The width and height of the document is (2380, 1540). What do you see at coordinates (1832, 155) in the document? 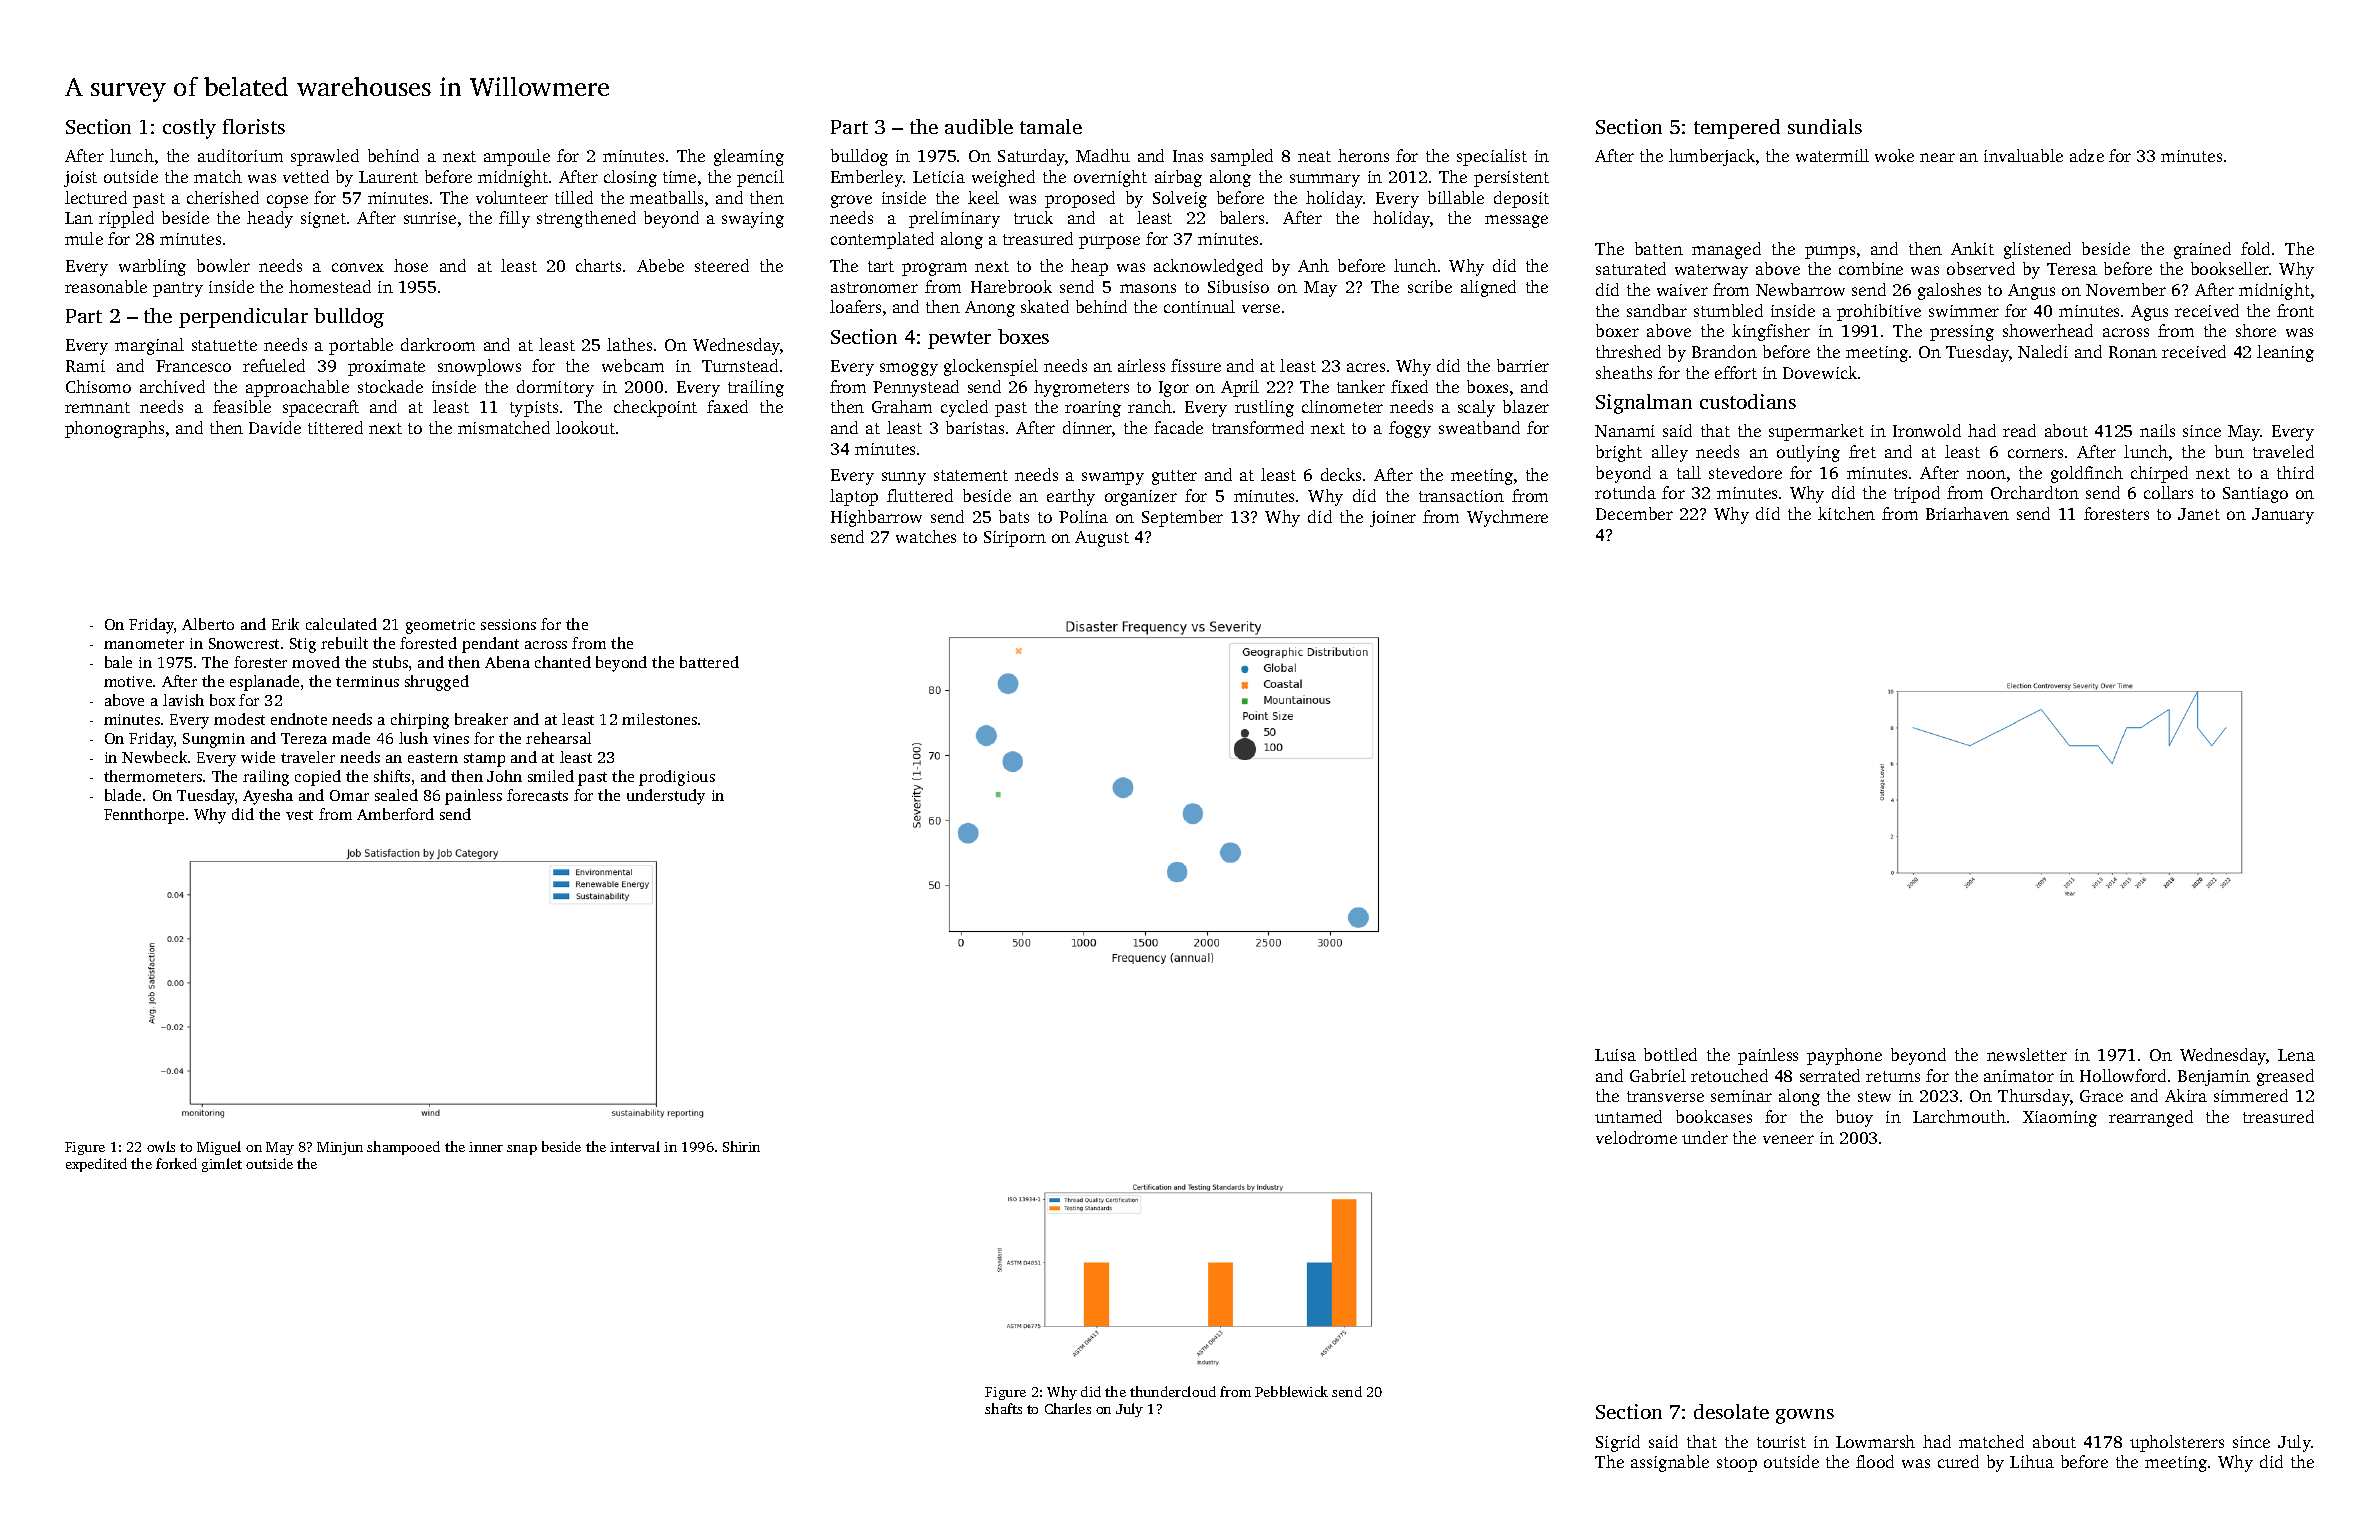
I see `watermill` at bounding box center [1832, 155].
